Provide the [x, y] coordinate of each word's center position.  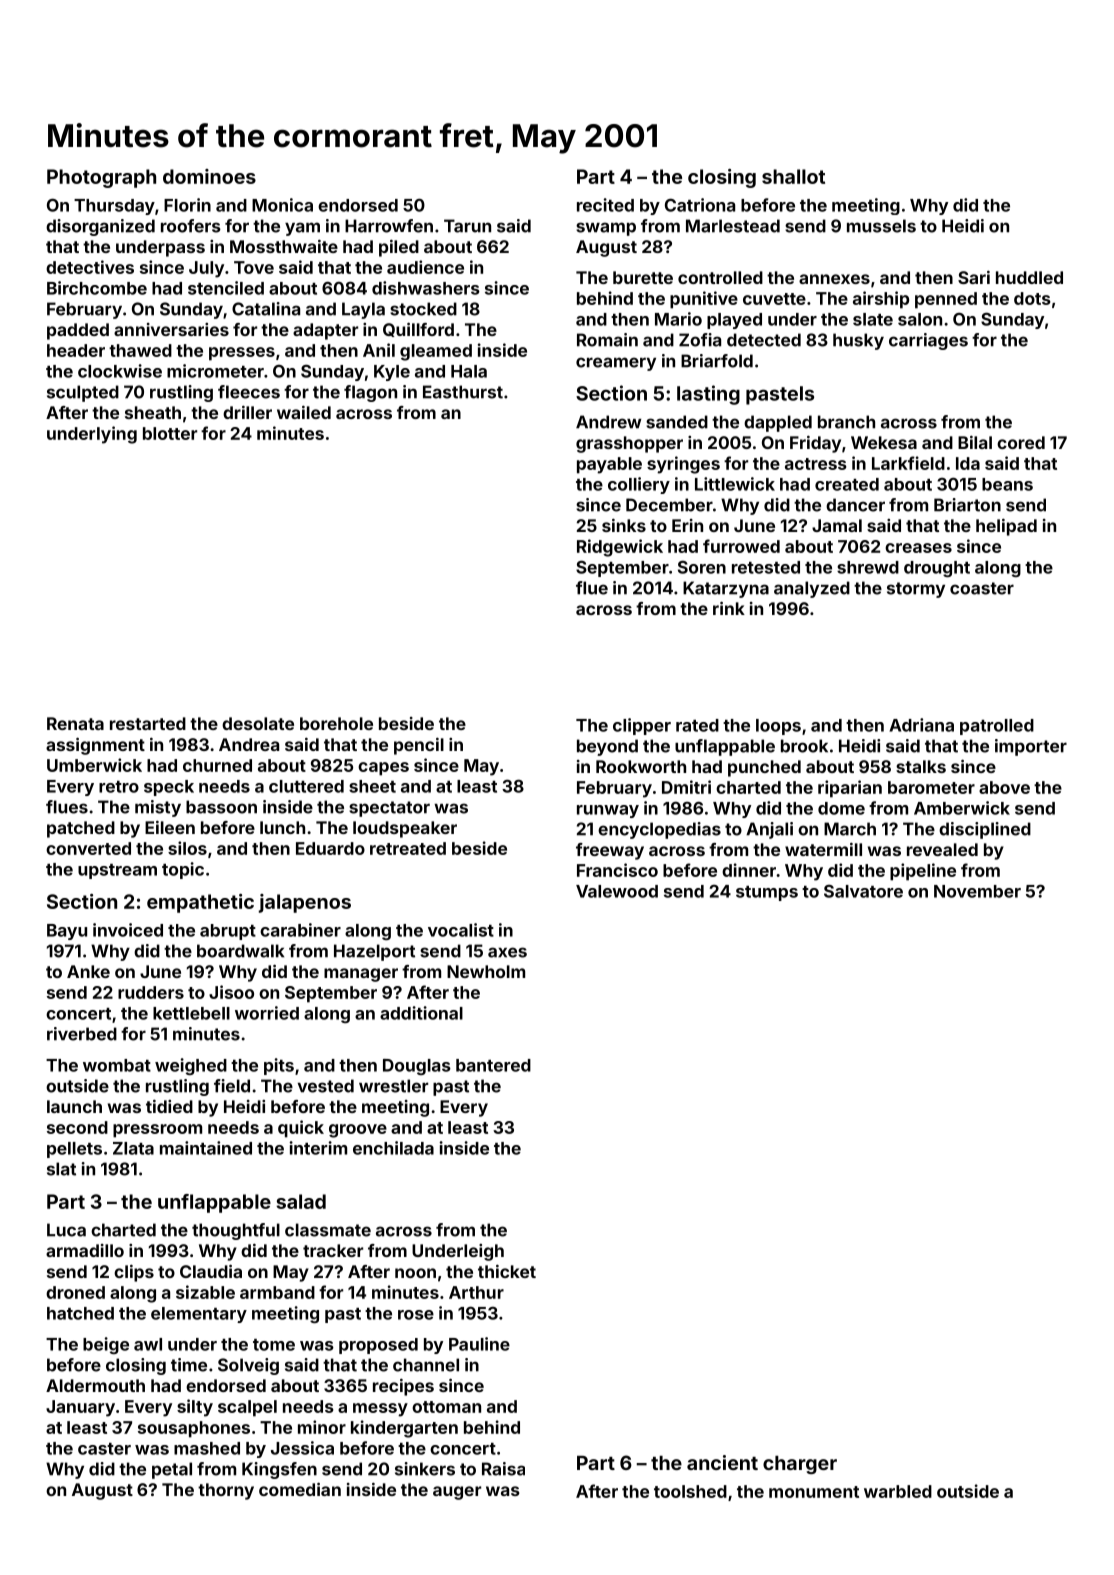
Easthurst [463, 392]
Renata [75, 723]
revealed [942, 849]
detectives [90, 267]
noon [415, 1273]
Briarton [967, 505]
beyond [607, 747]
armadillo [85, 1250]
